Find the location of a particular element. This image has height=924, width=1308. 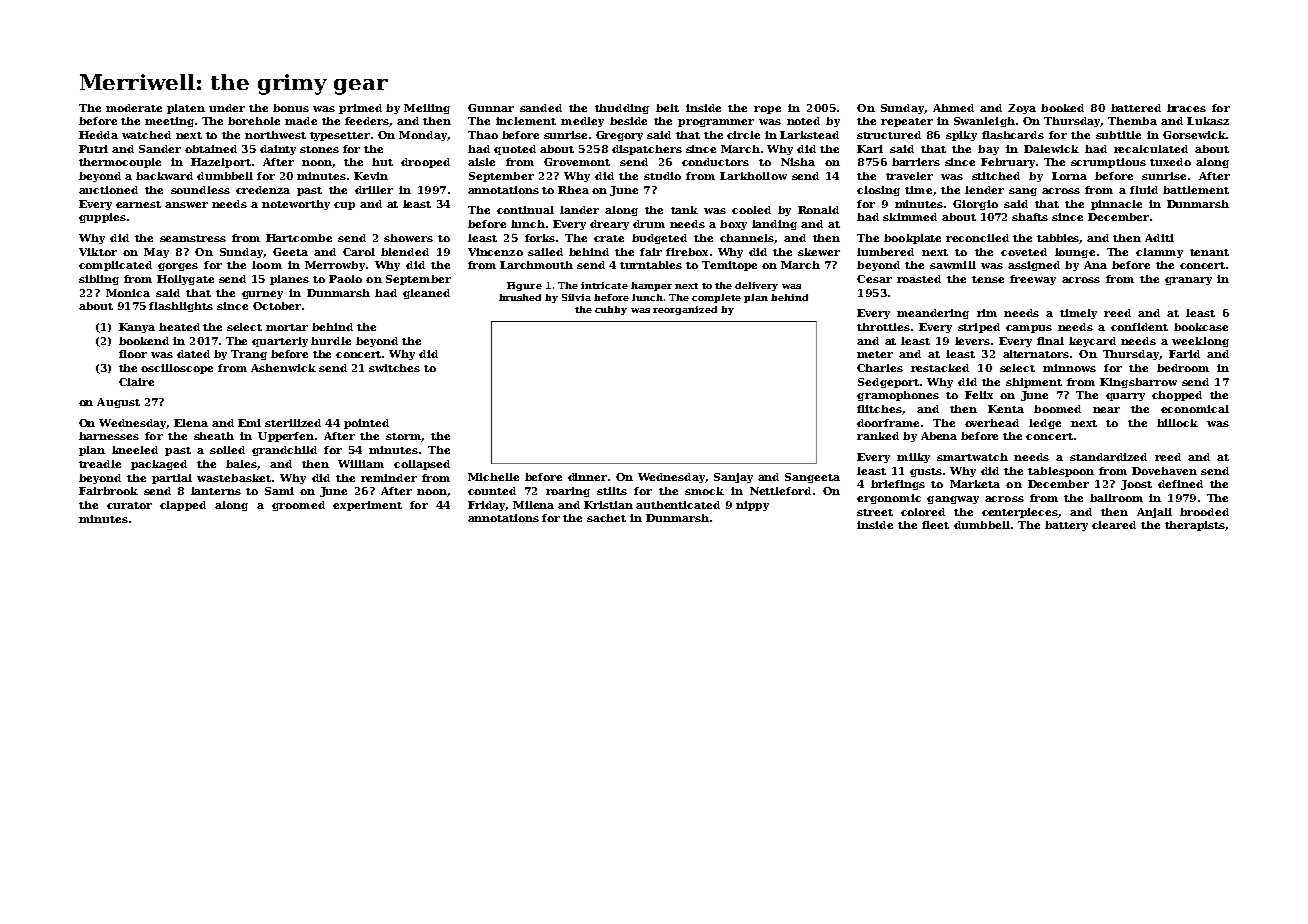

gleaned is located at coordinates (426, 294).
